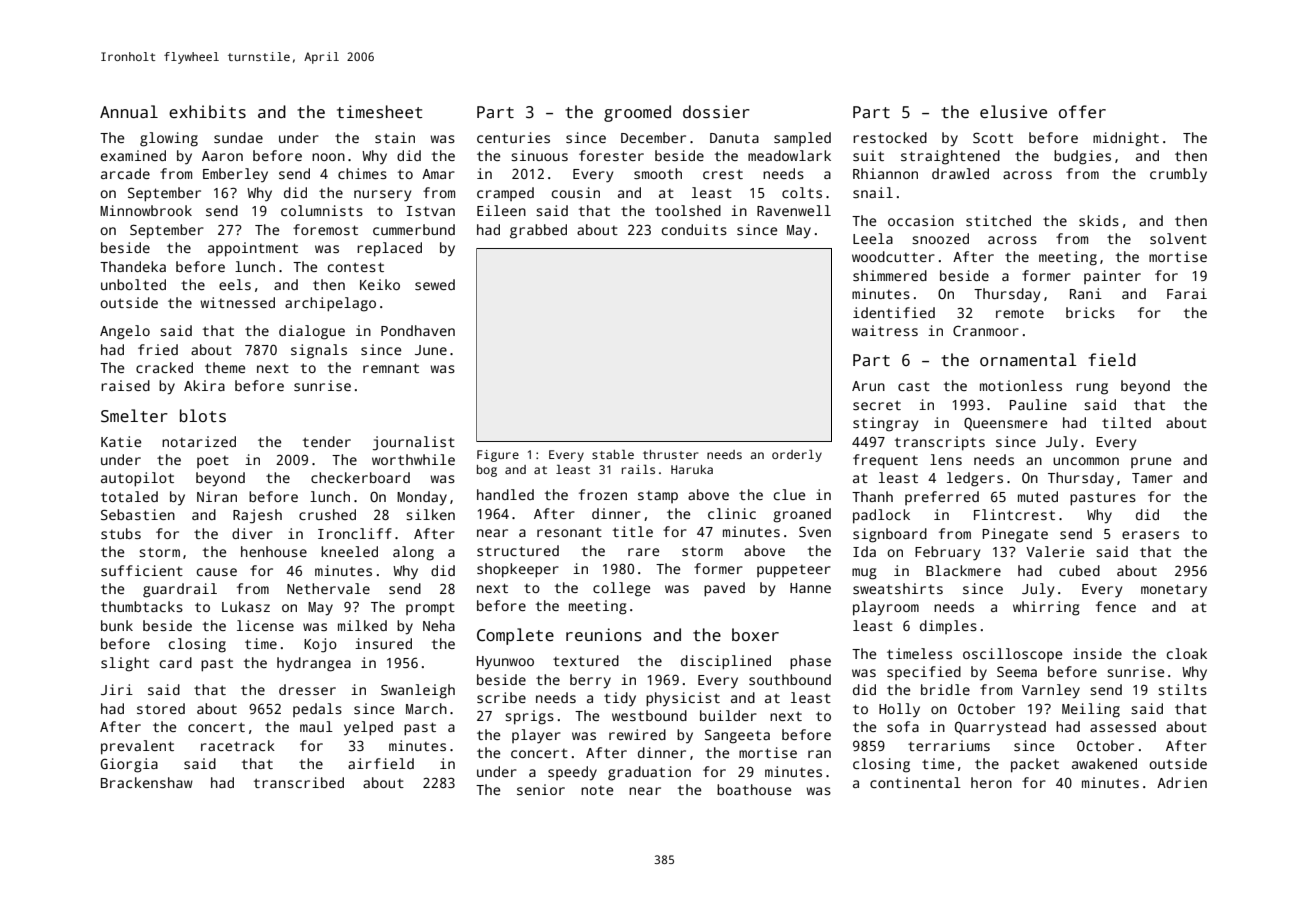 This screenshot has height=924, width=1308. I want to click on woodcutter, so click(893, 256).
